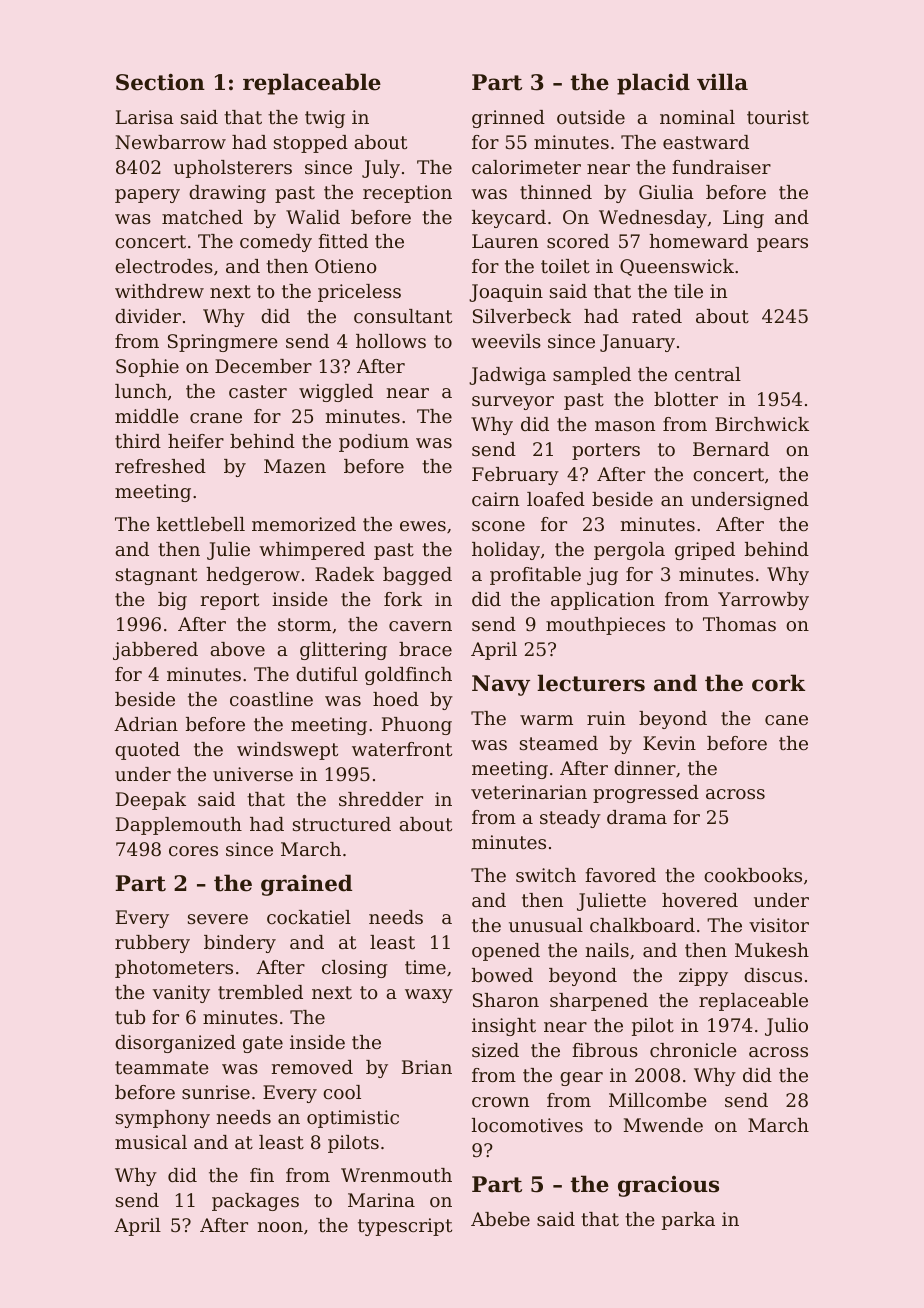  What do you see at coordinates (722, 82) in the screenshot?
I see `villa` at bounding box center [722, 82].
